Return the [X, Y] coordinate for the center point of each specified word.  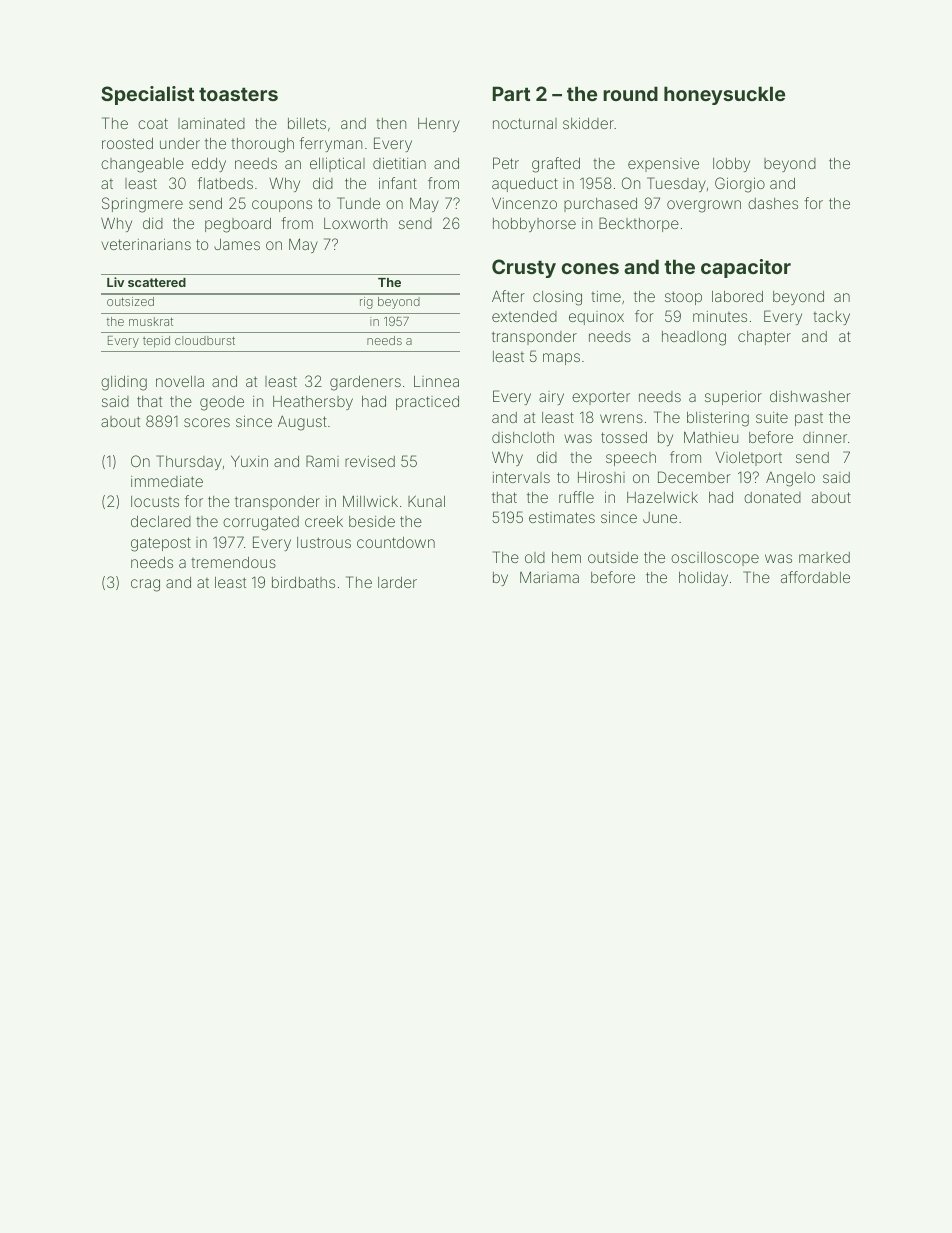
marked [824, 557]
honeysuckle [724, 95]
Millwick [370, 501]
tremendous [233, 562]
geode [222, 403]
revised [370, 461]
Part [511, 93]
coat [153, 123]
